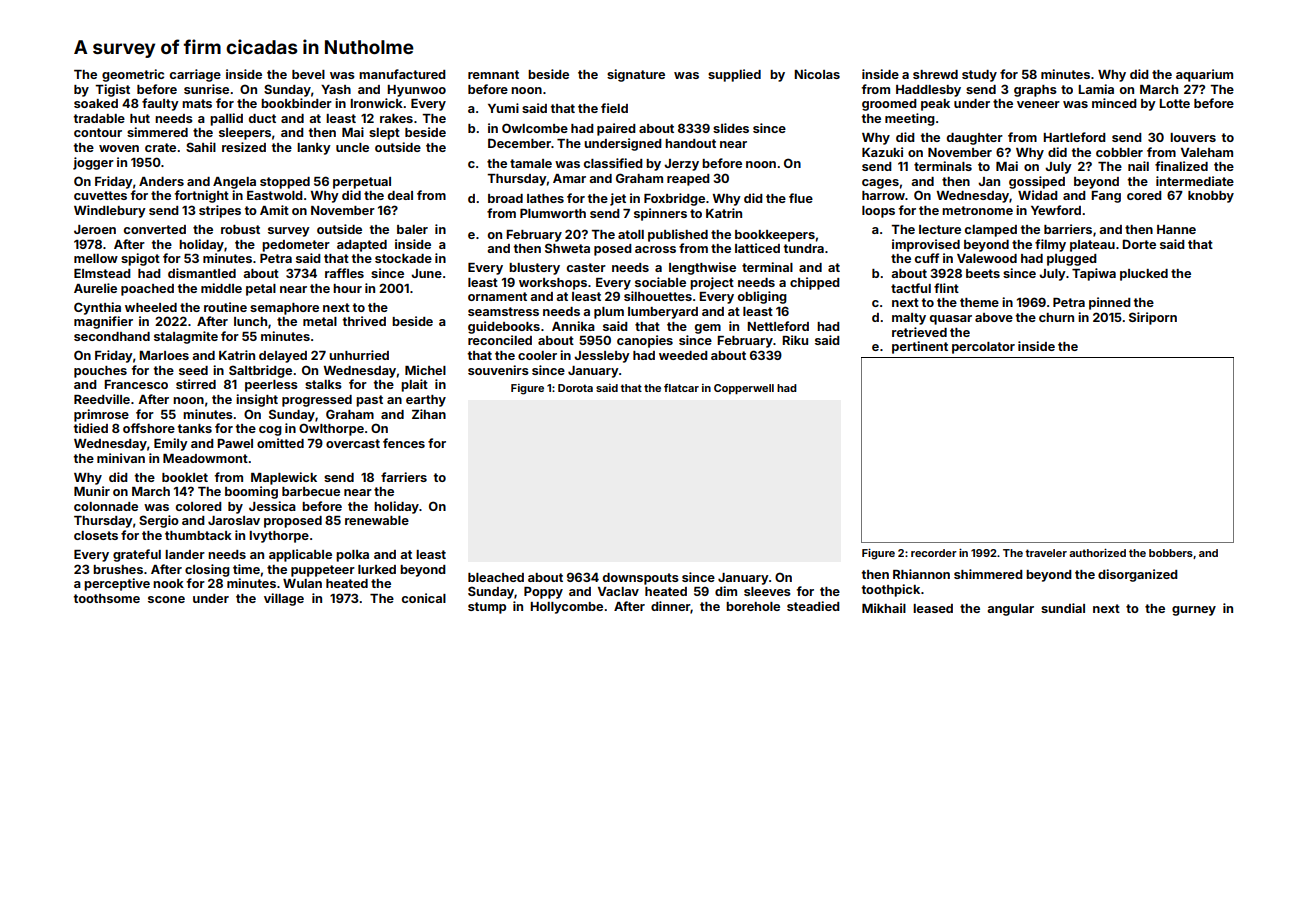  Describe the element at coordinates (880, 184) in the screenshot. I see `cages` at that location.
